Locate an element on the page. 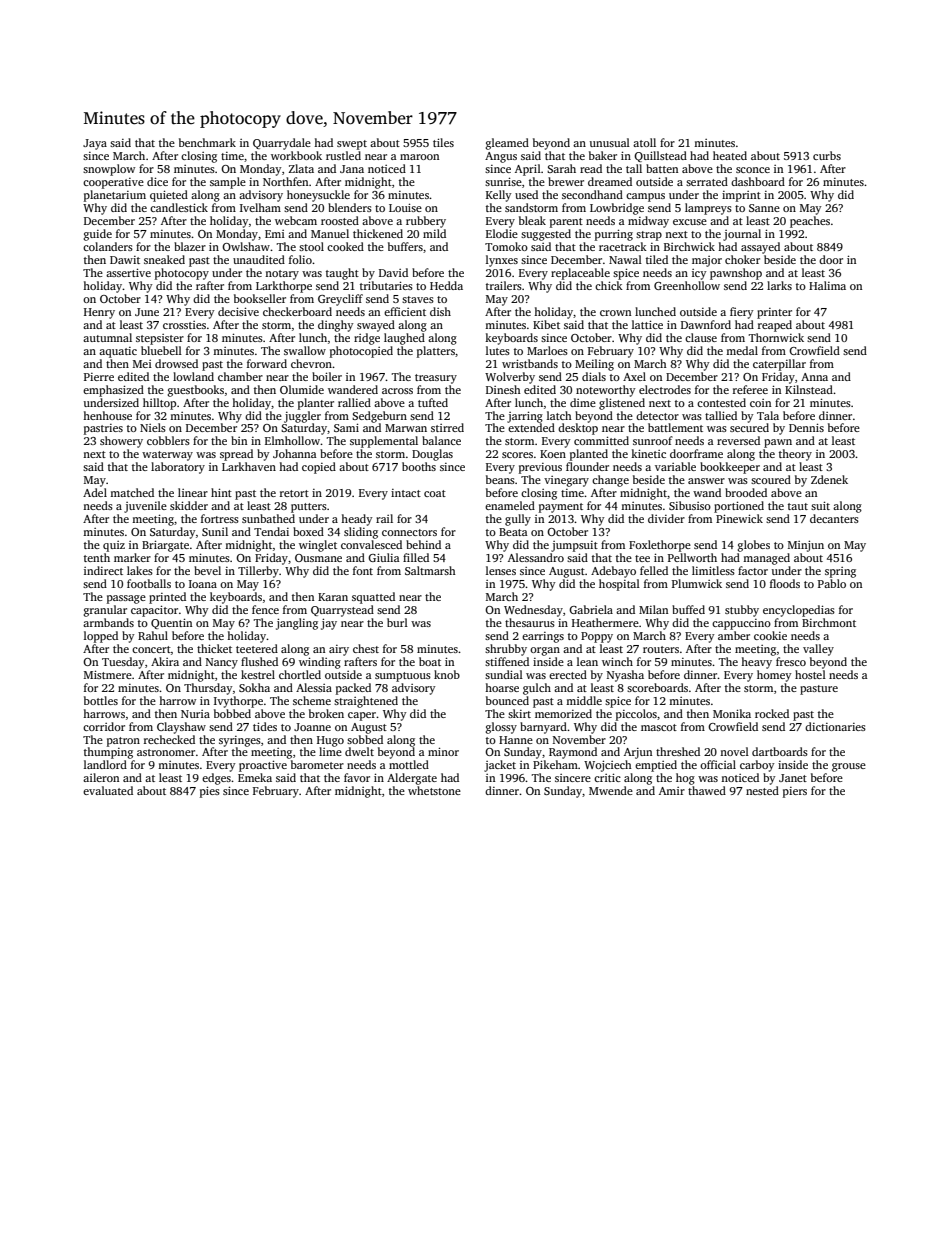  Kilnstead is located at coordinates (809, 389).
